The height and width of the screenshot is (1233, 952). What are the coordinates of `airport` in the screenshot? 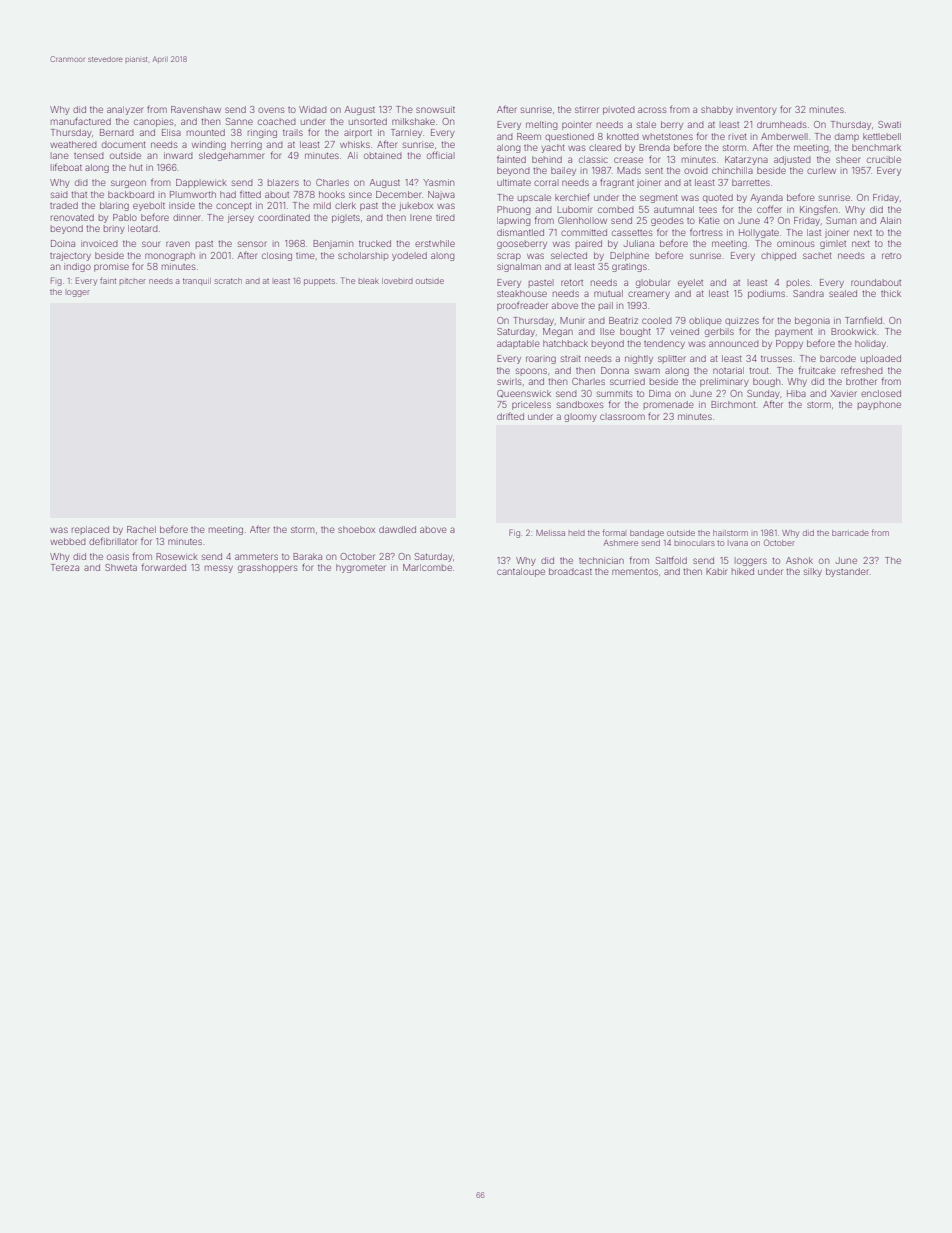 It's located at (358, 134).
